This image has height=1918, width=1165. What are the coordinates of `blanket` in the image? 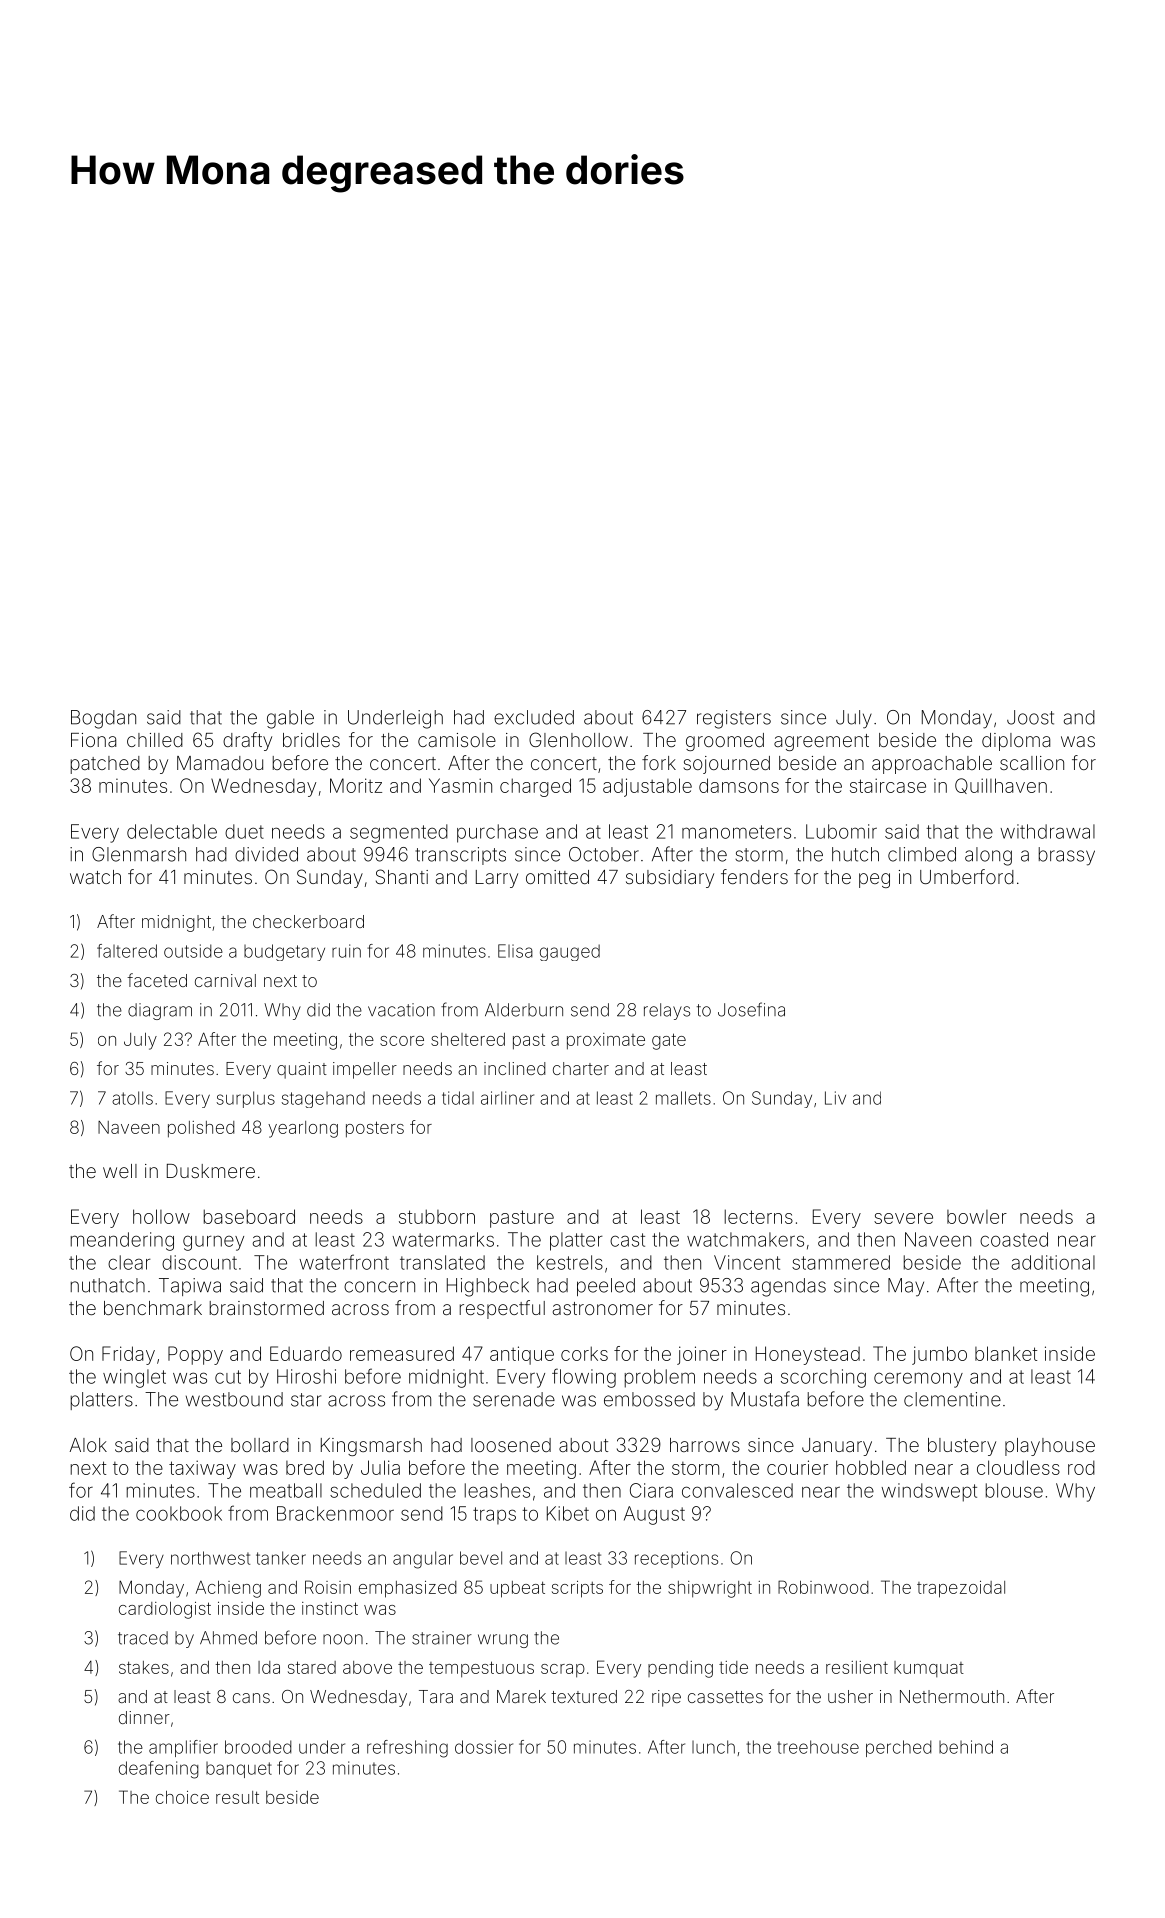 It's located at (1006, 1353).
